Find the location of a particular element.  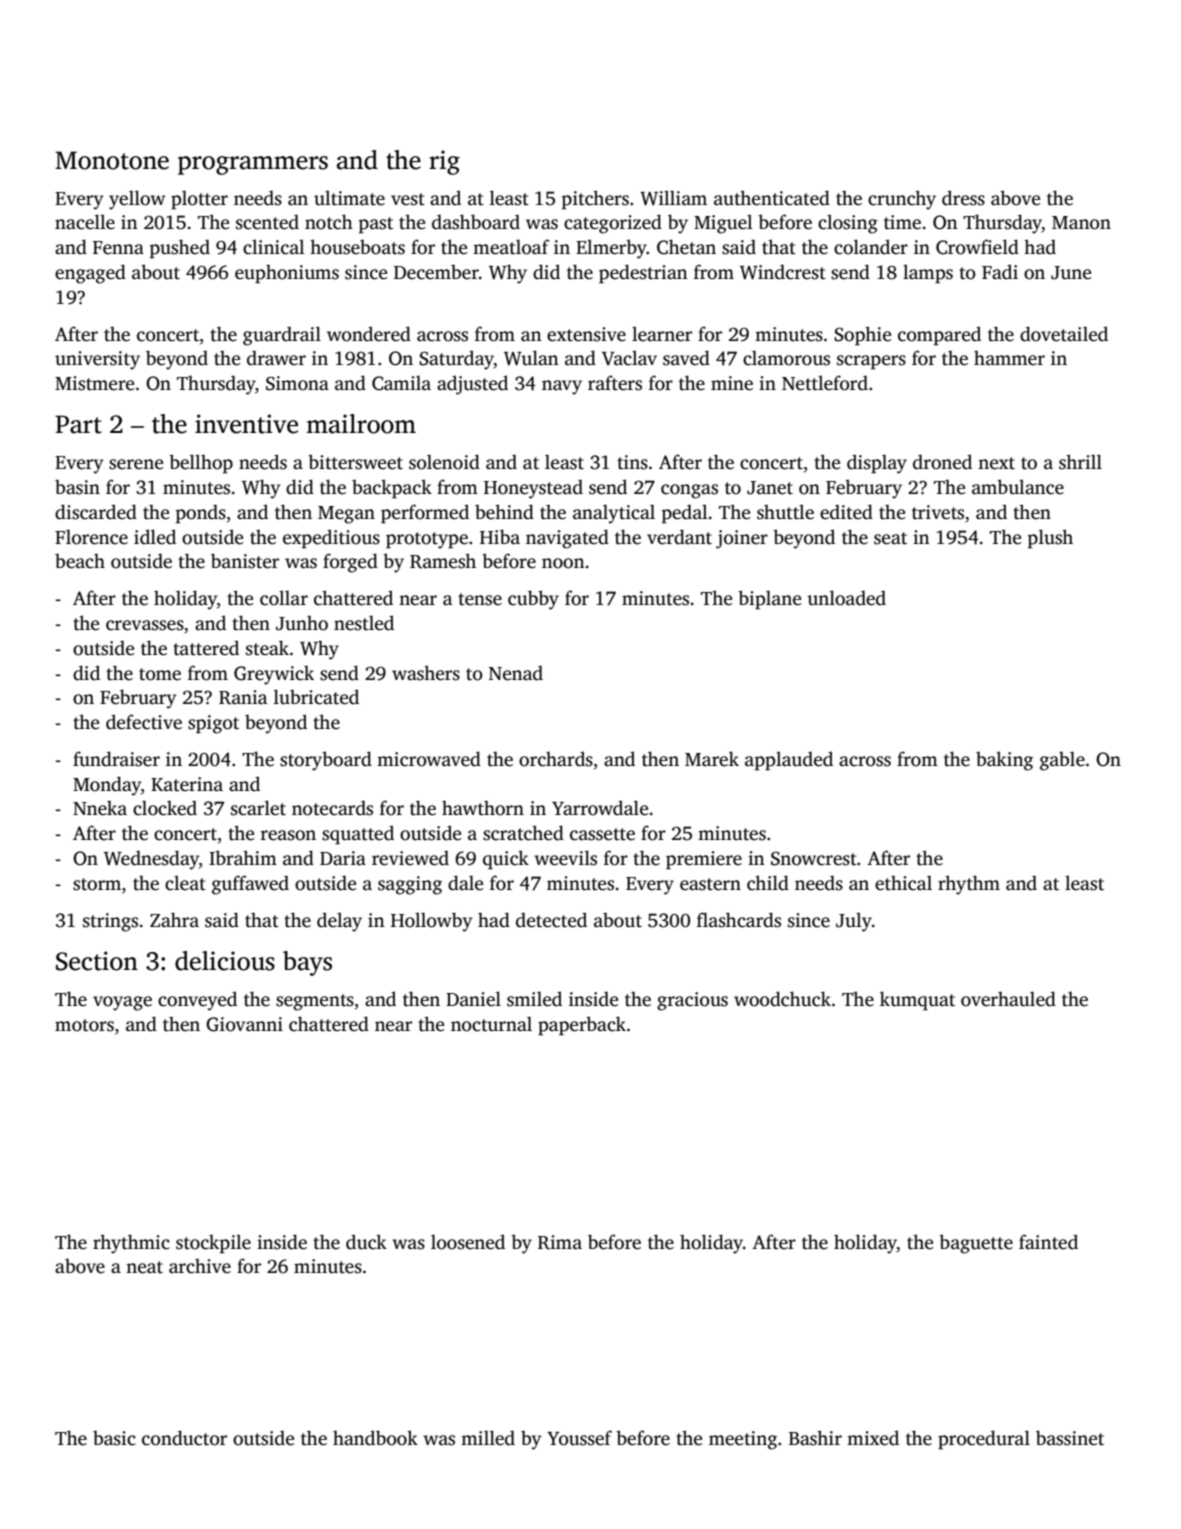

Youssef is located at coordinates (579, 1438).
